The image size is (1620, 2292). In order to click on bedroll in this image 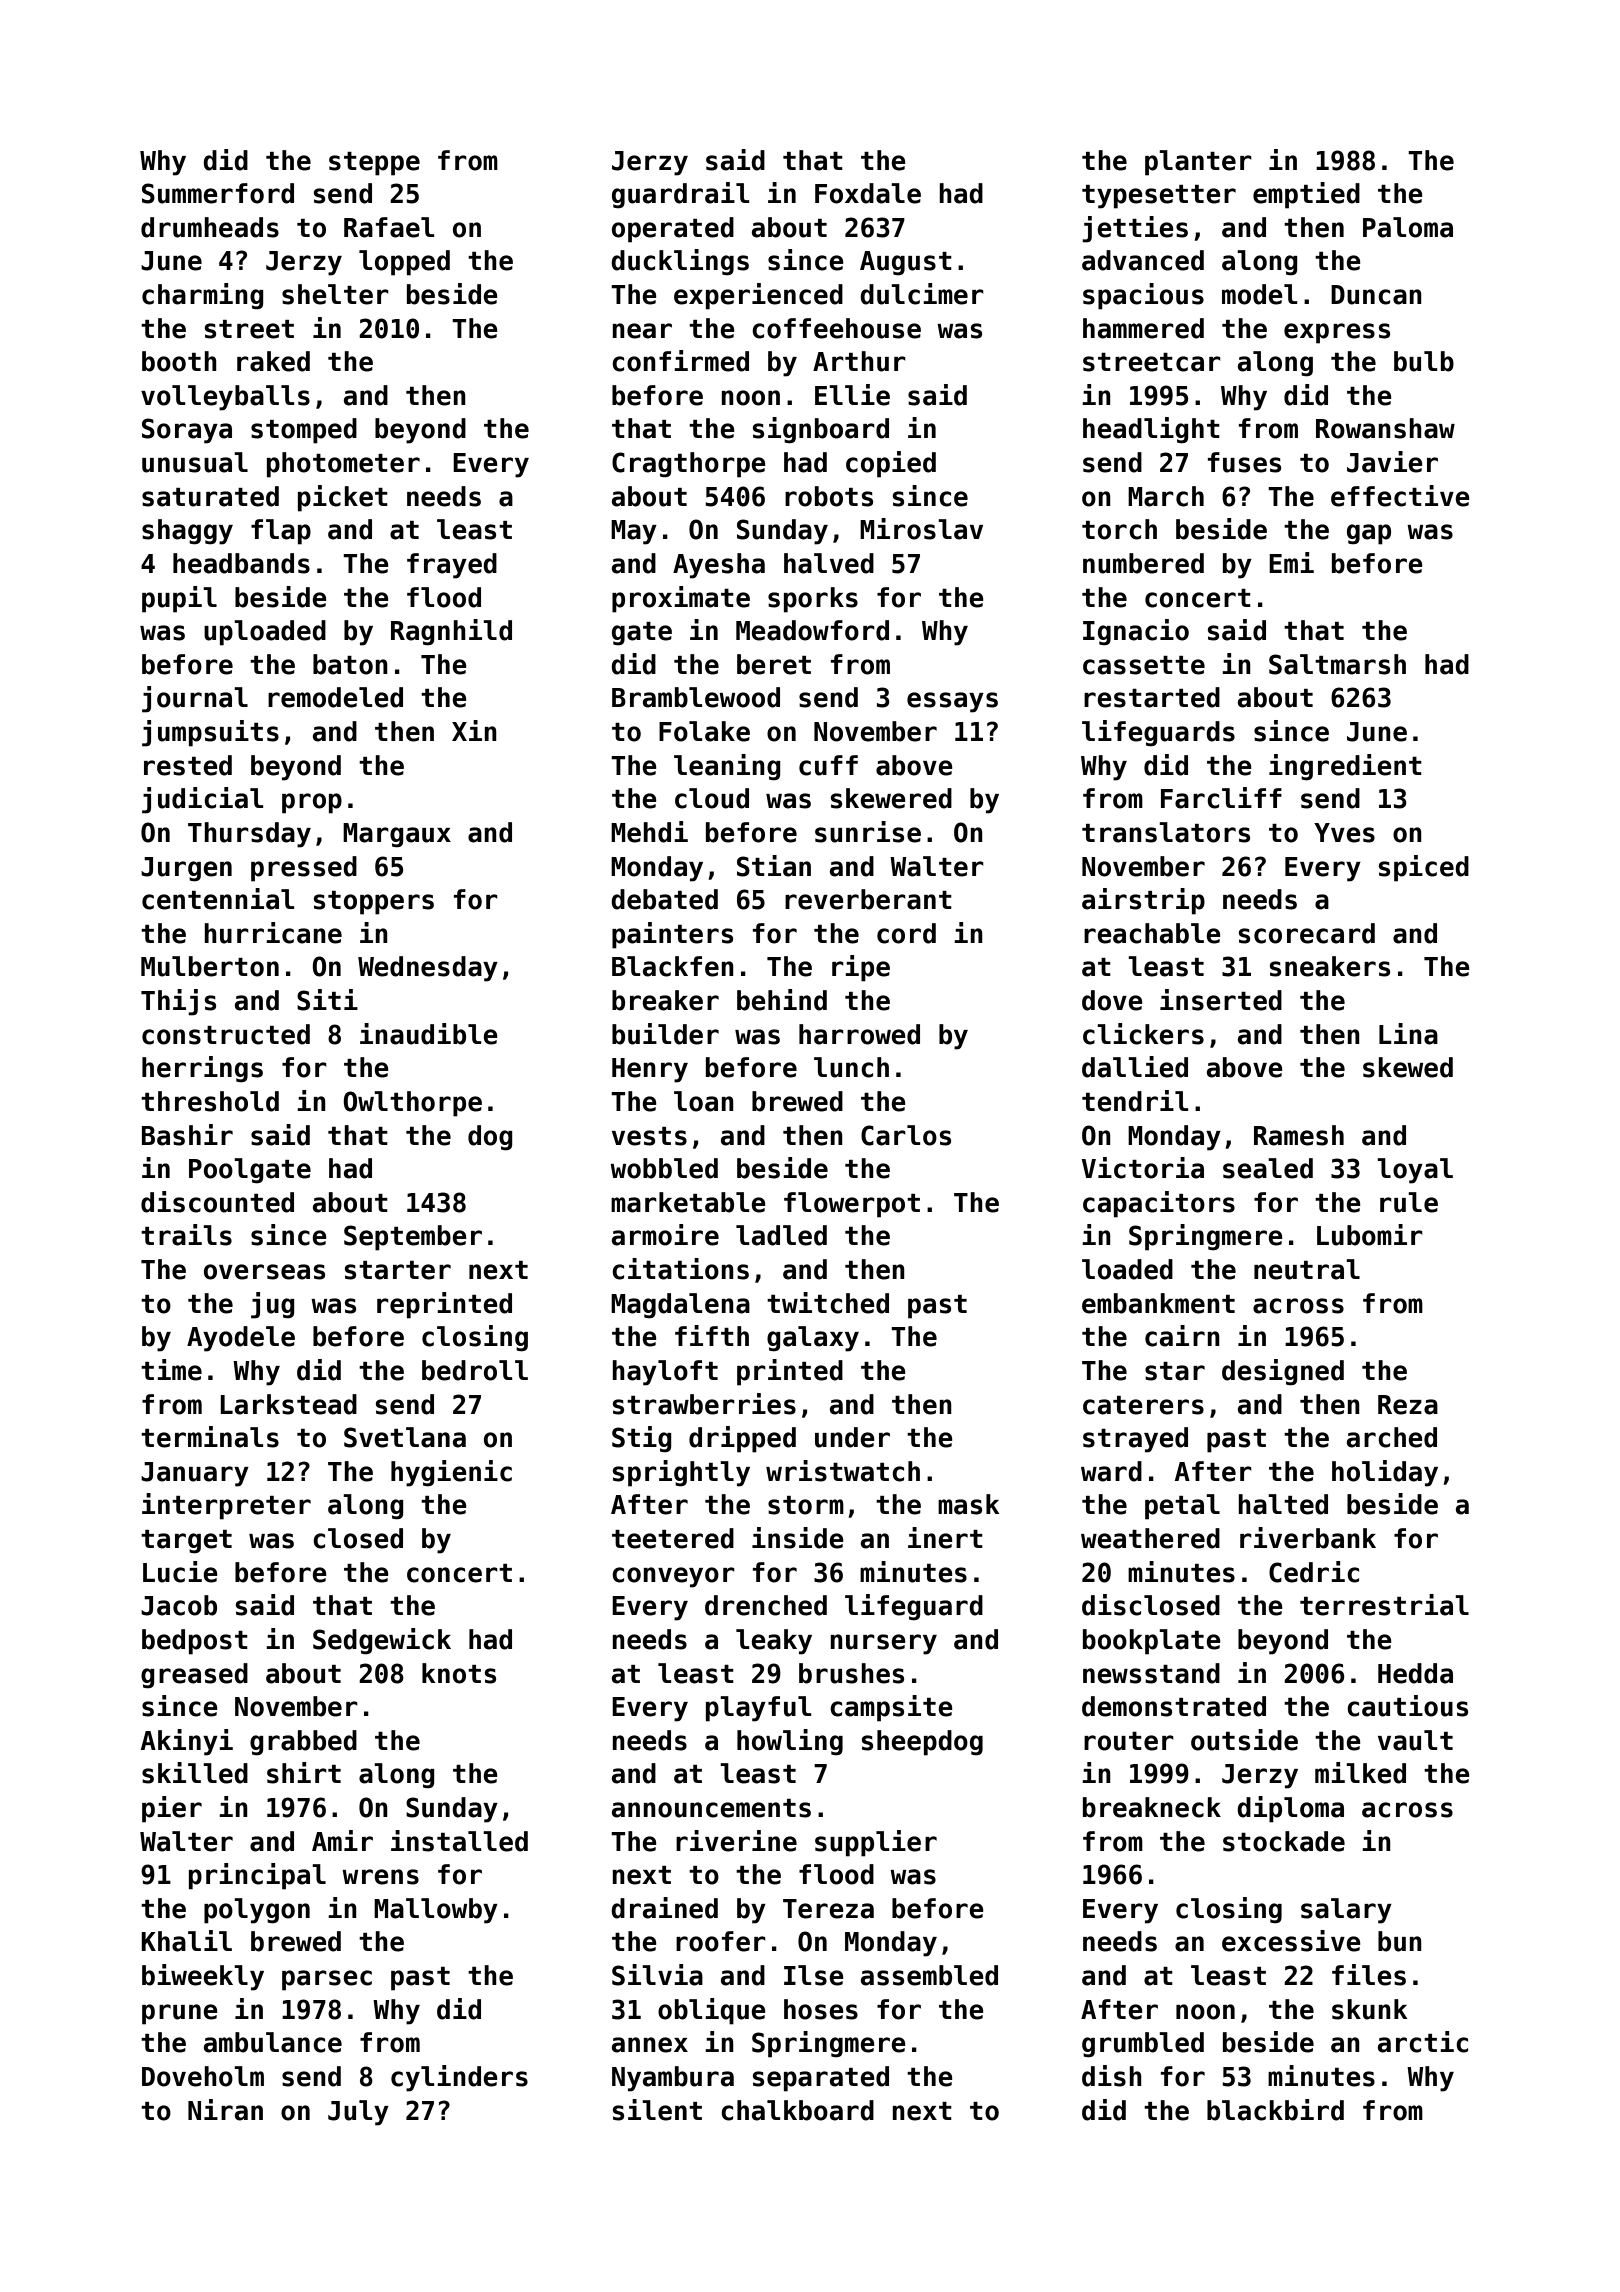, I will do `click(475, 1370)`.
